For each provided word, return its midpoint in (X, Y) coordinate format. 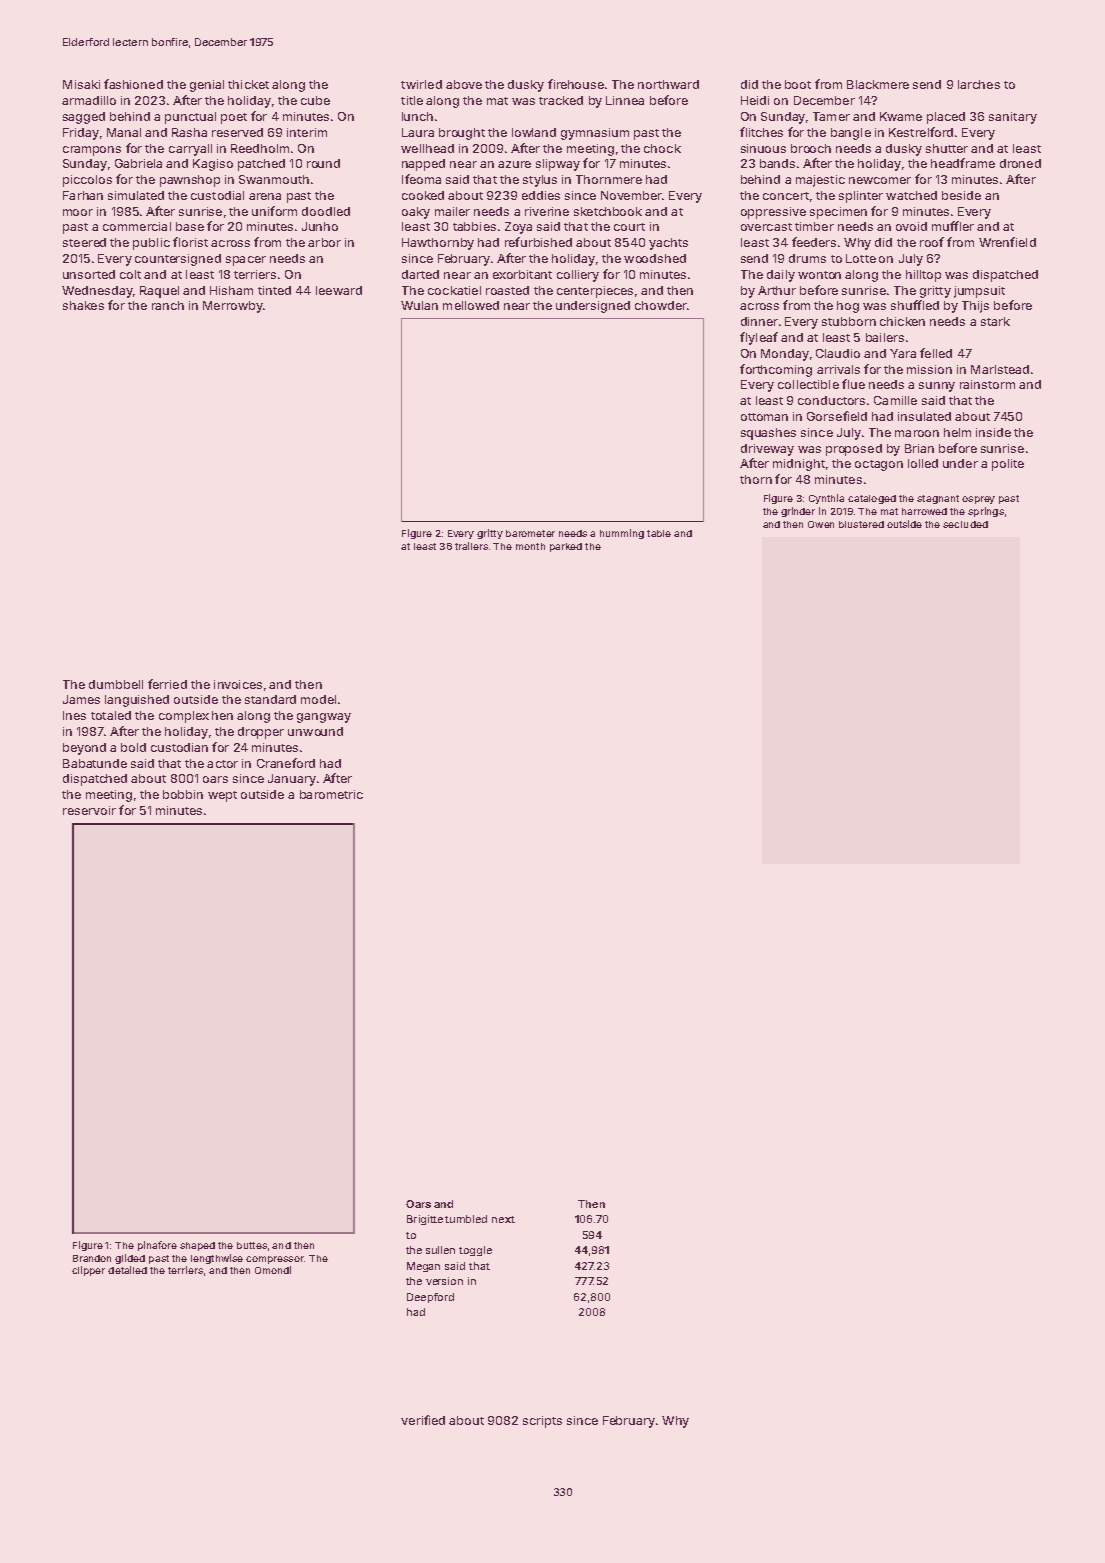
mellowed (471, 305)
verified (423, 1420)
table (659, 533)
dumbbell (116, 684)
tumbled (466, 1219)
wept (222, 796)
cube (315, 100)
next (503, 1219)
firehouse (576, 84)
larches (979, 84)
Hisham (231, 290)
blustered (861, 524)
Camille (895, 400)
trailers (471, 546)
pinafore (157, 1246)
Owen (821, 524)
